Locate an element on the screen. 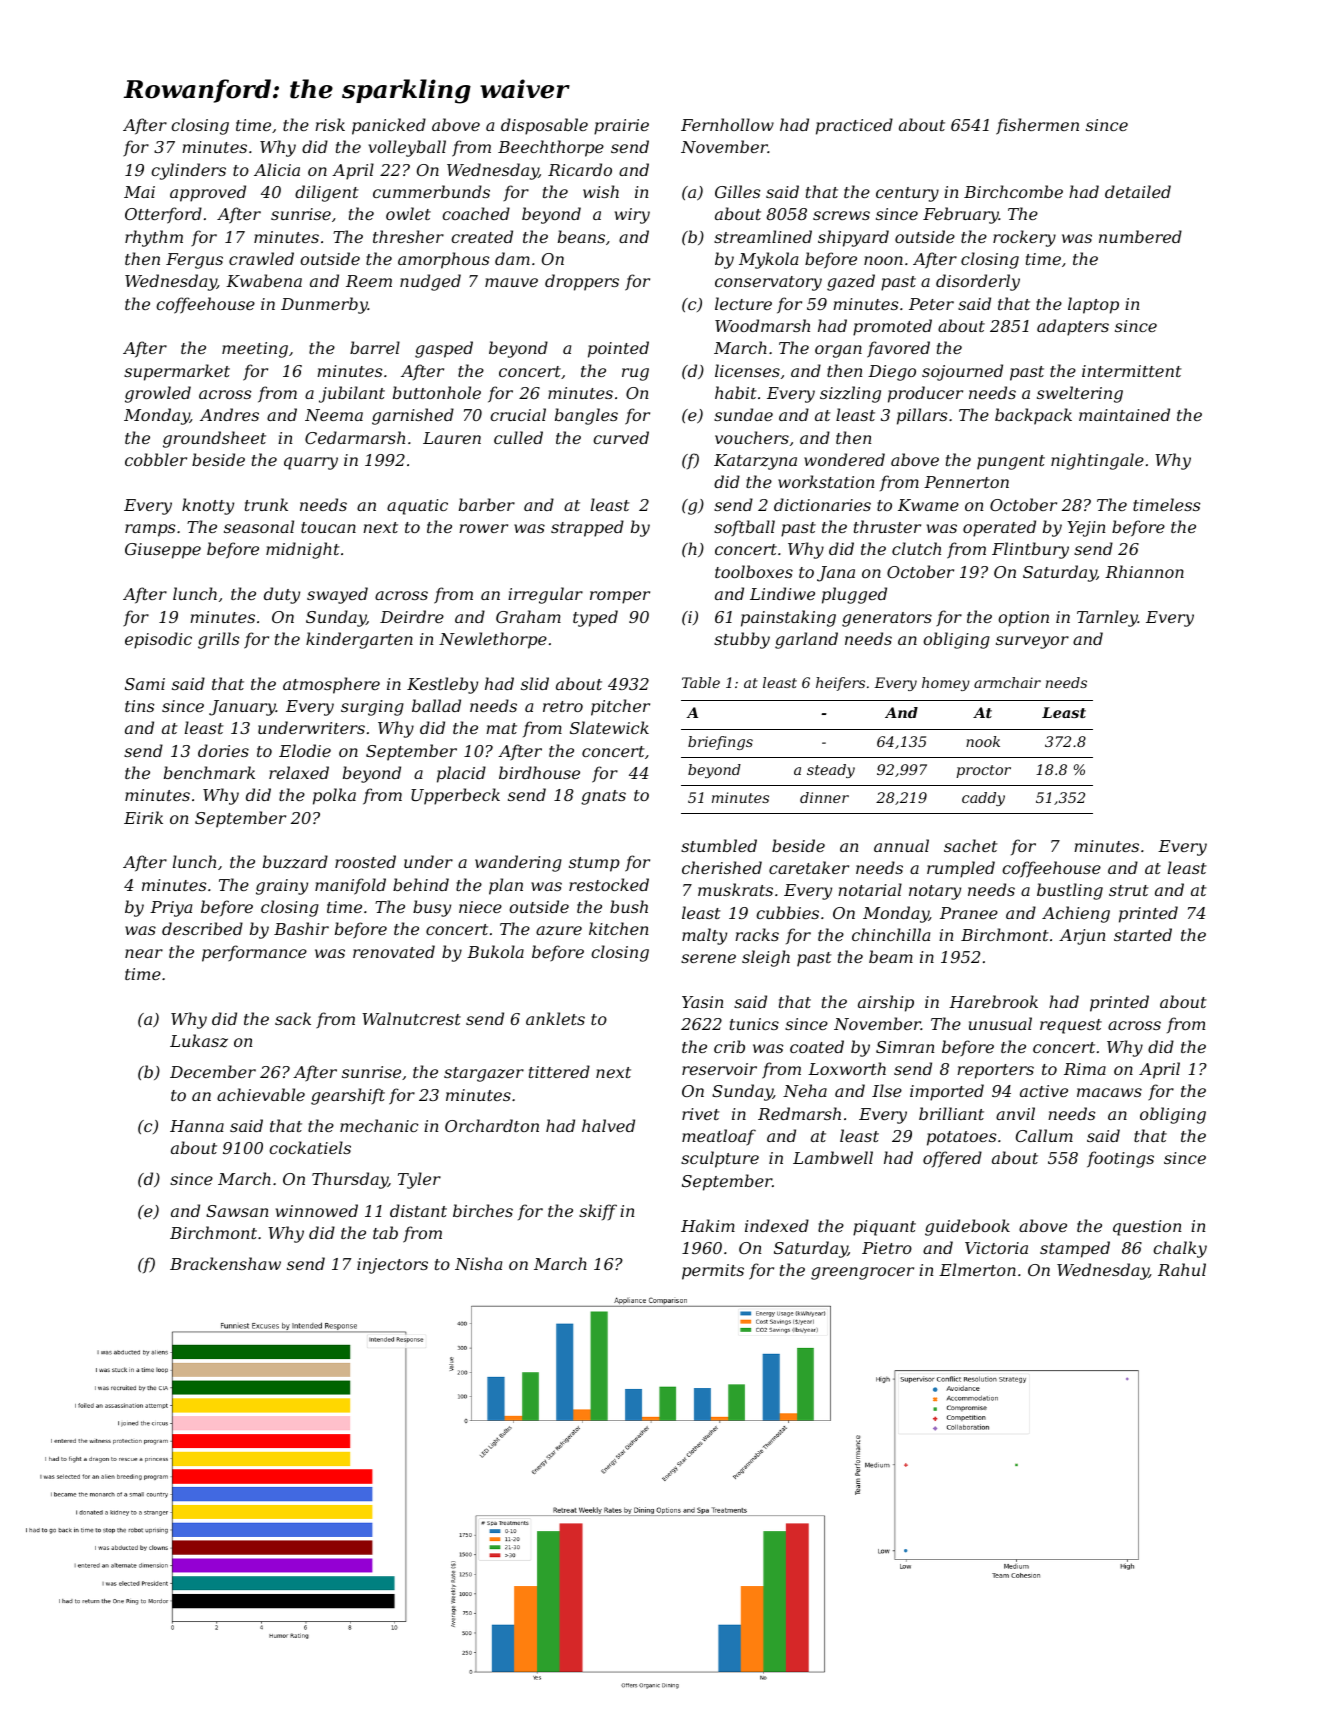 The image size is (1331, 1722). kitchen is located at coordinates (618, 928).
